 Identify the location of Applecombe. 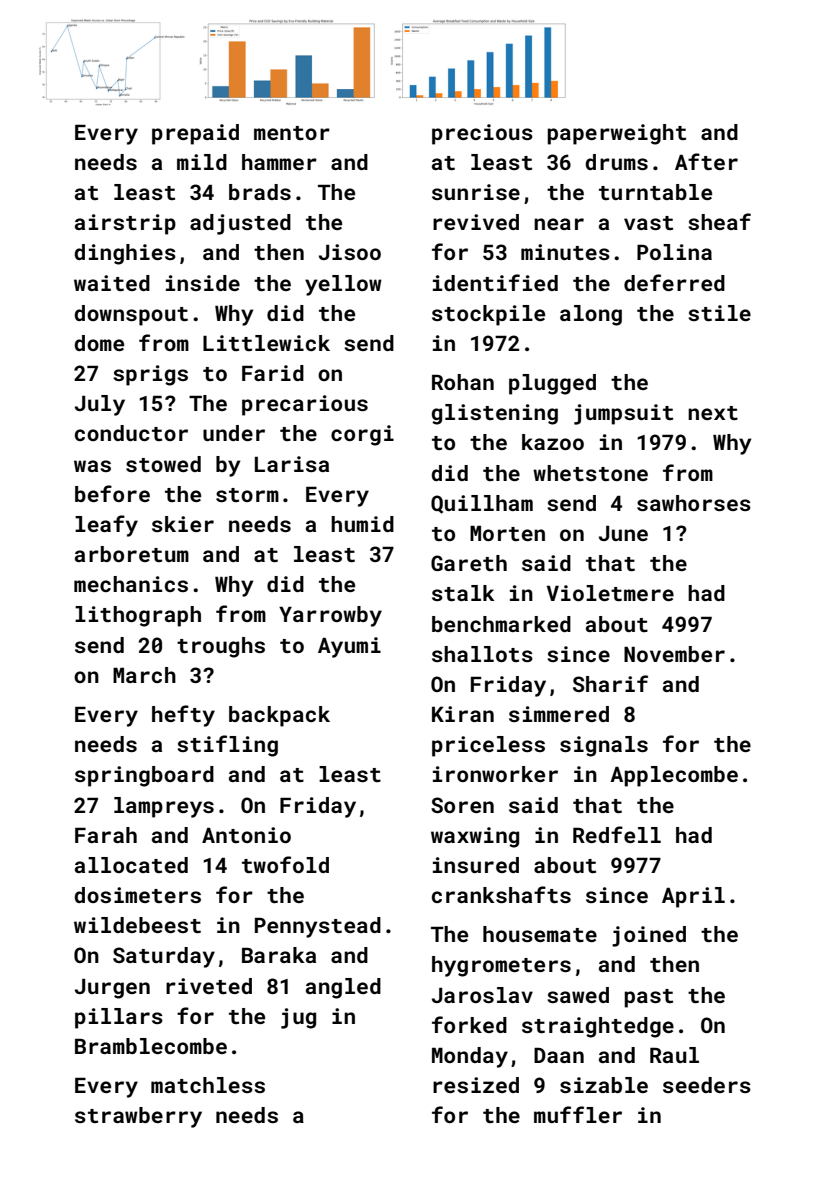
(674, 776).
